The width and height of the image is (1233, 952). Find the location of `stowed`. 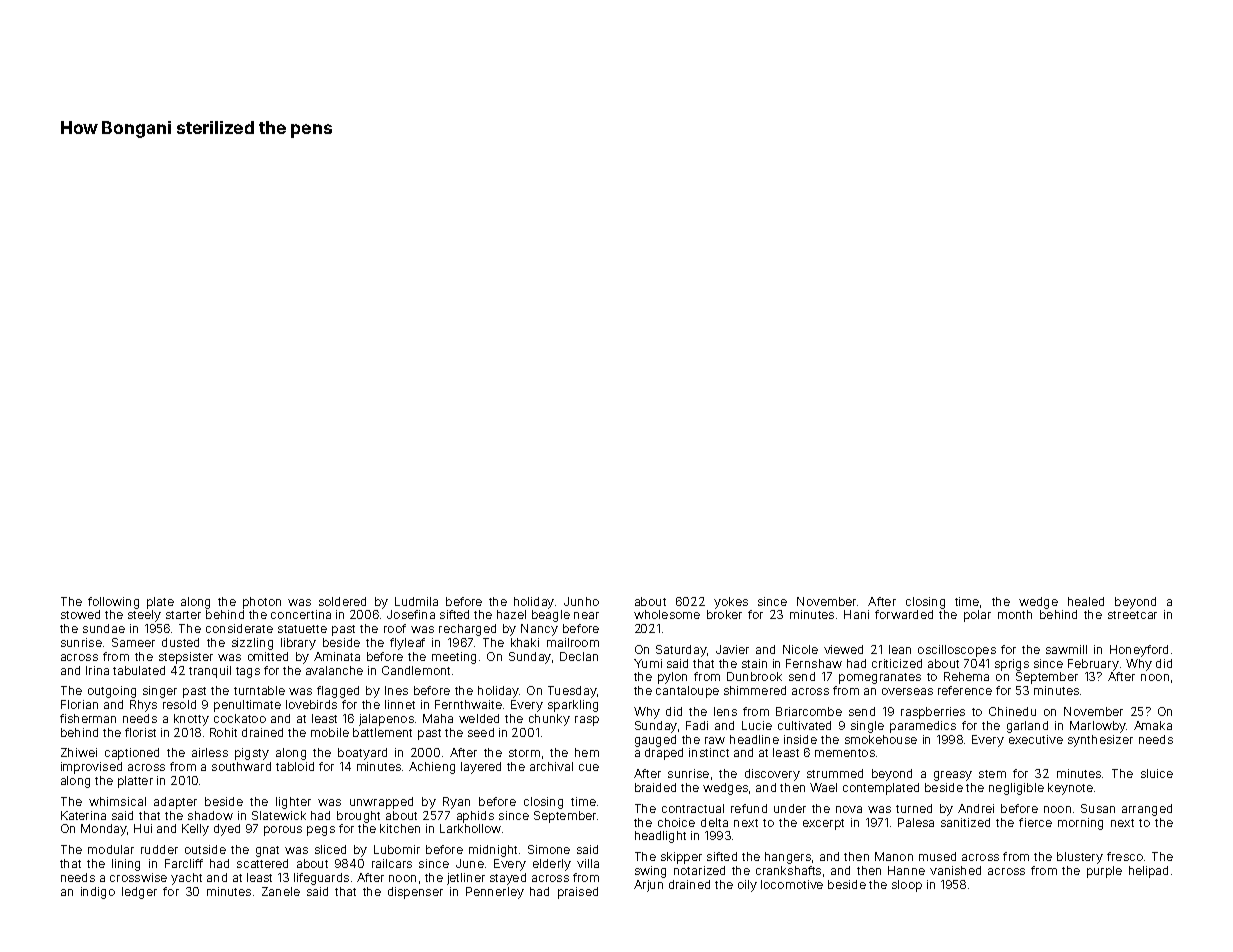

stowed is located at coordinates (80, 614).
